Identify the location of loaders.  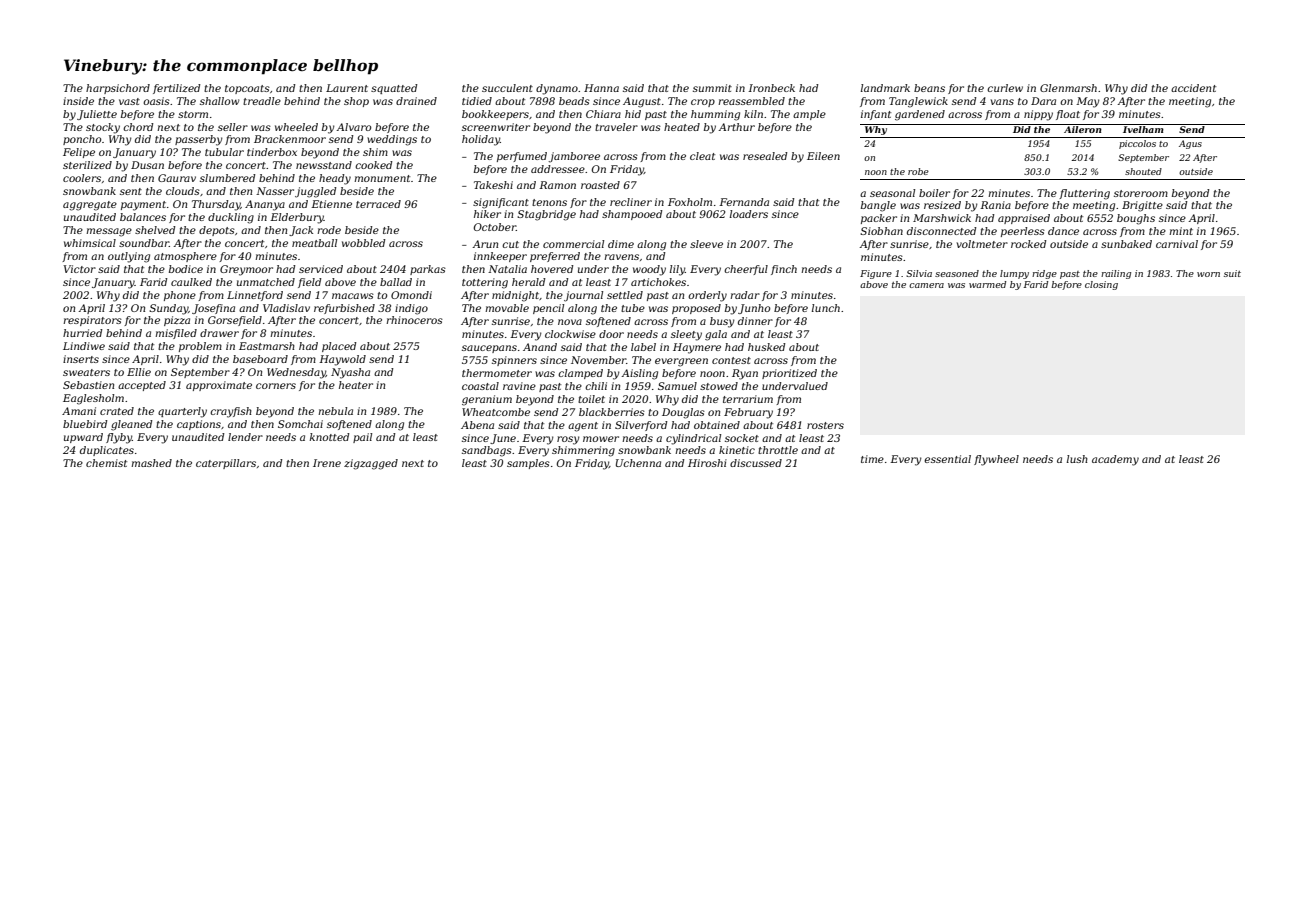
(749, 214).
